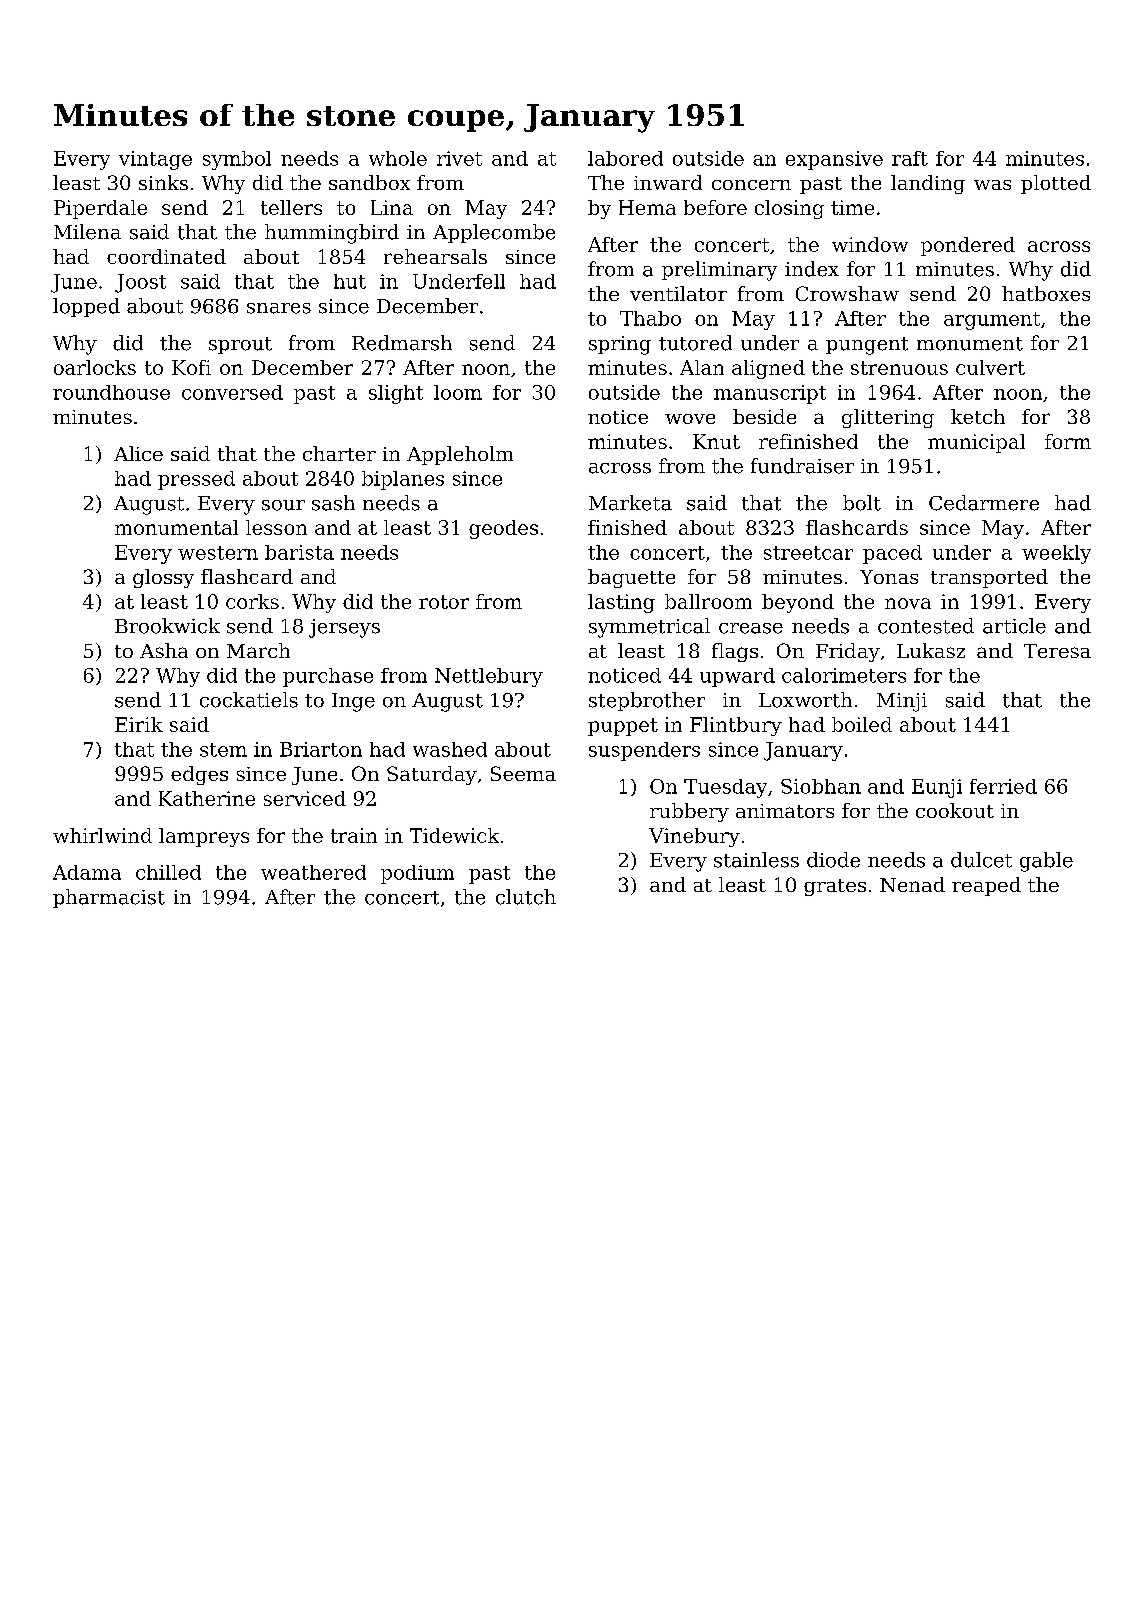  I want to click on symbol, so click(237, 160).
